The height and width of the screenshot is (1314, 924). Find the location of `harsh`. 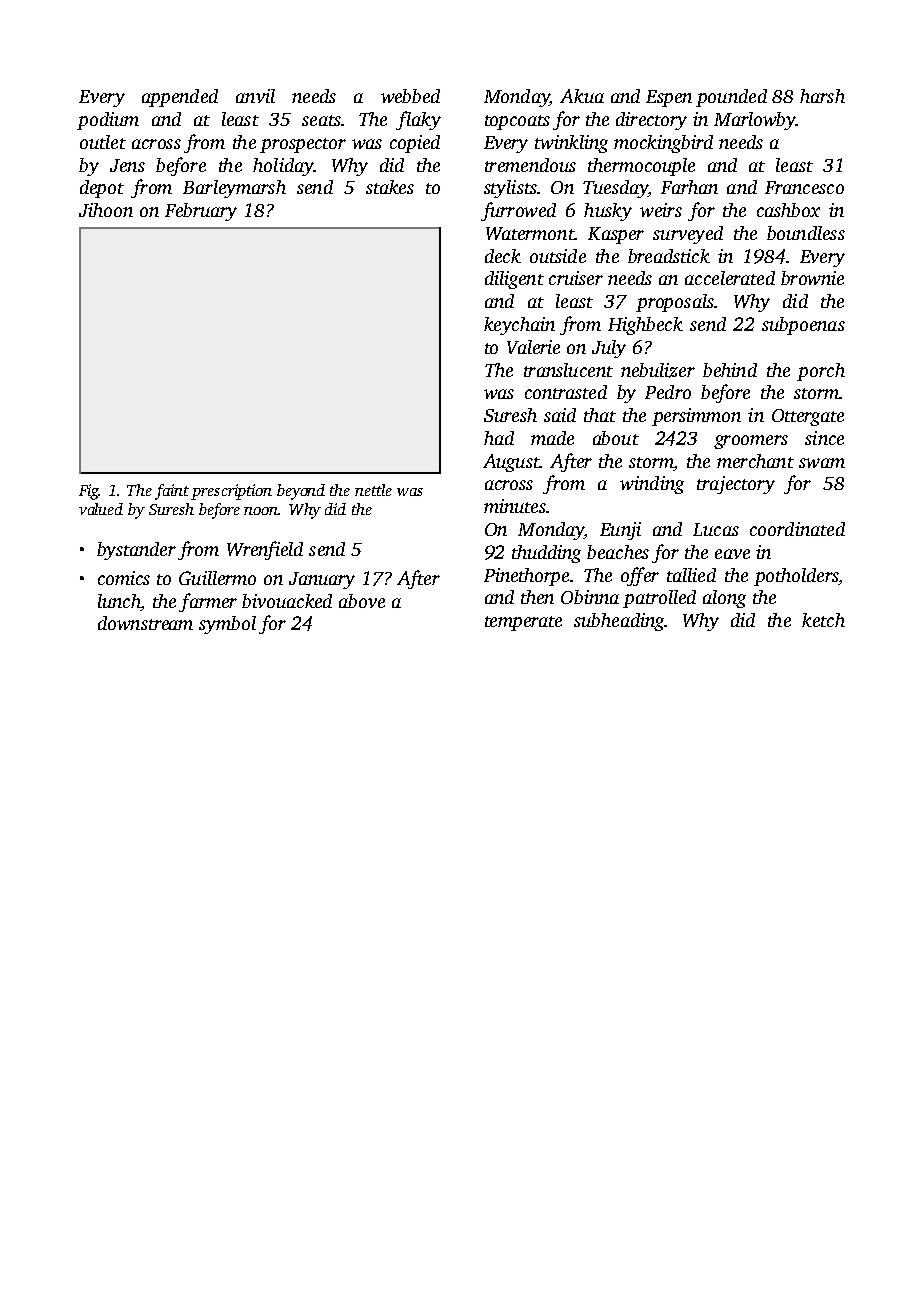

harsh is located at coordinates (822, 96).
